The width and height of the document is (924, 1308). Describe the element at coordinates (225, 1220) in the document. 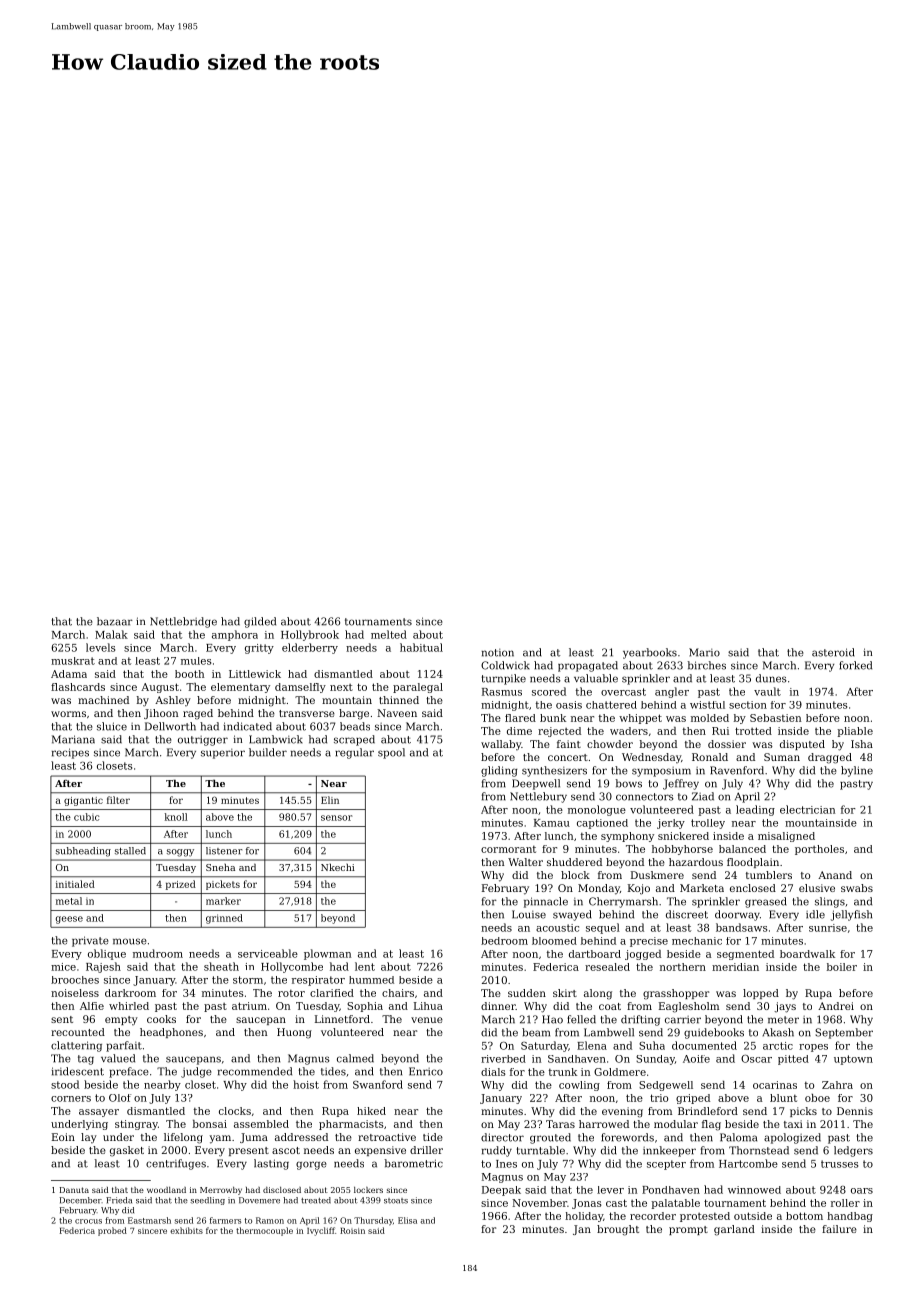

I see `farmers` at that location.
